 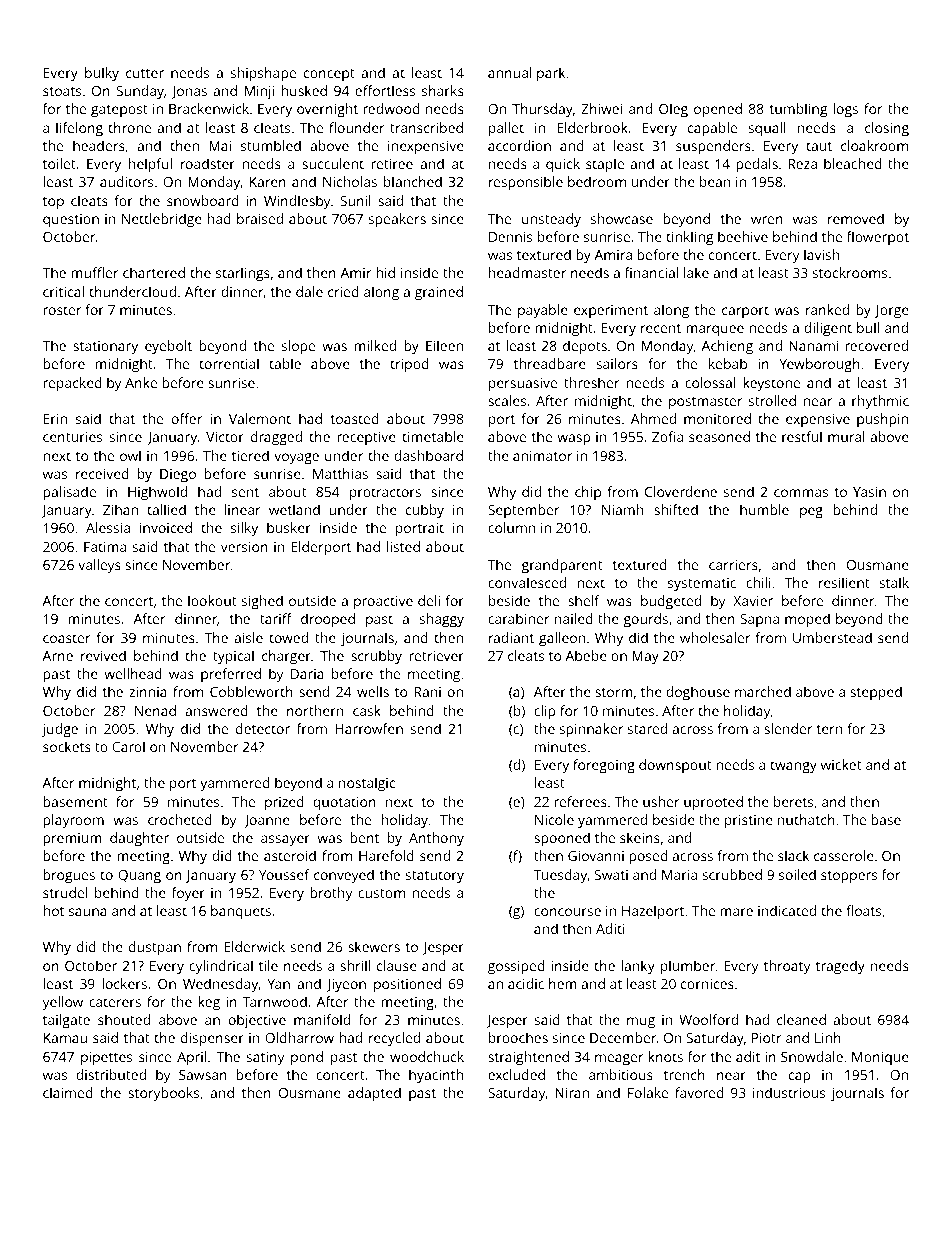 I want to click on headers, so click(x=99, y=145).
